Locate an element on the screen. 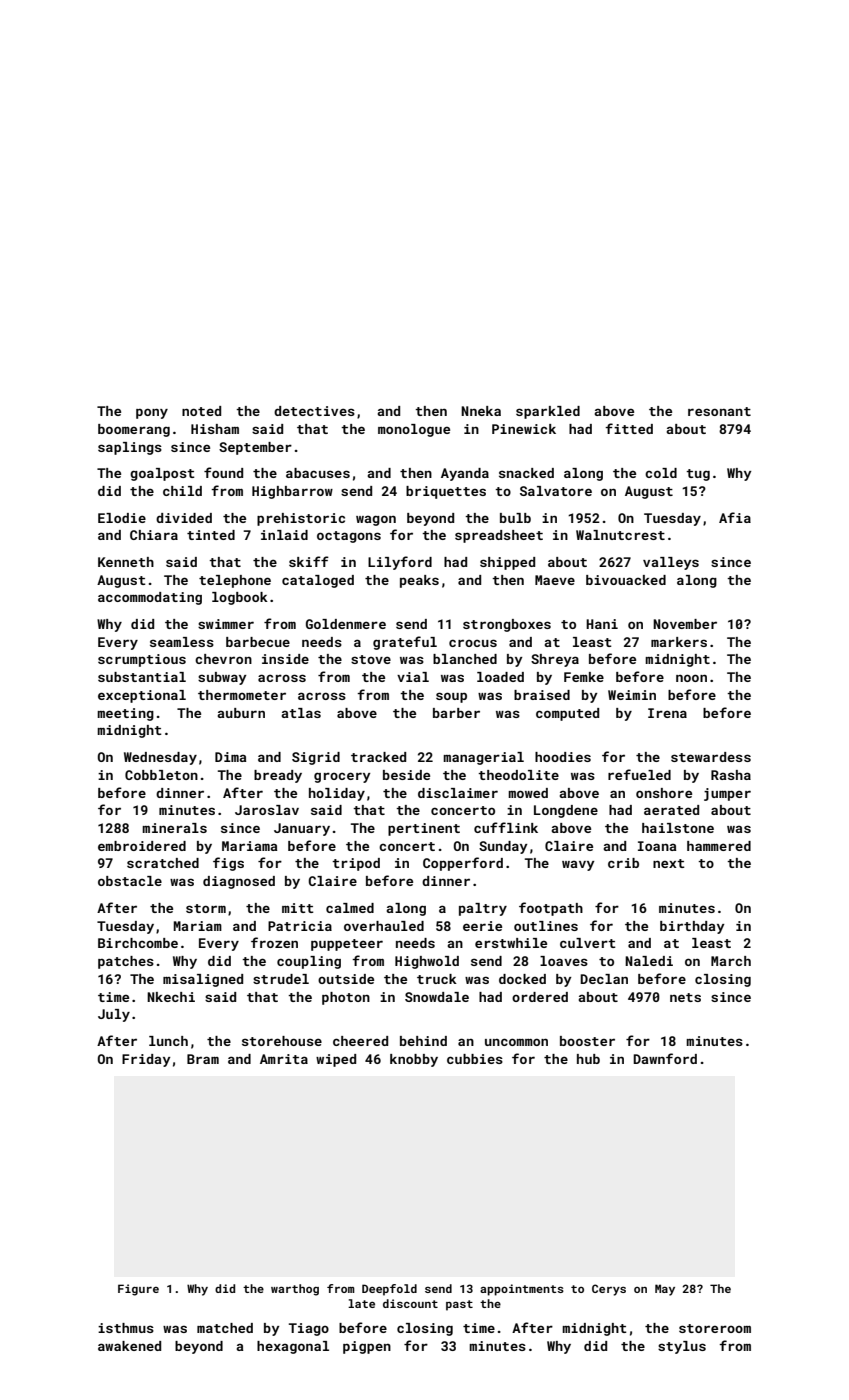 The width and height of the screenshot is (849, 1400). stove is located at coordinates (371, 659).
